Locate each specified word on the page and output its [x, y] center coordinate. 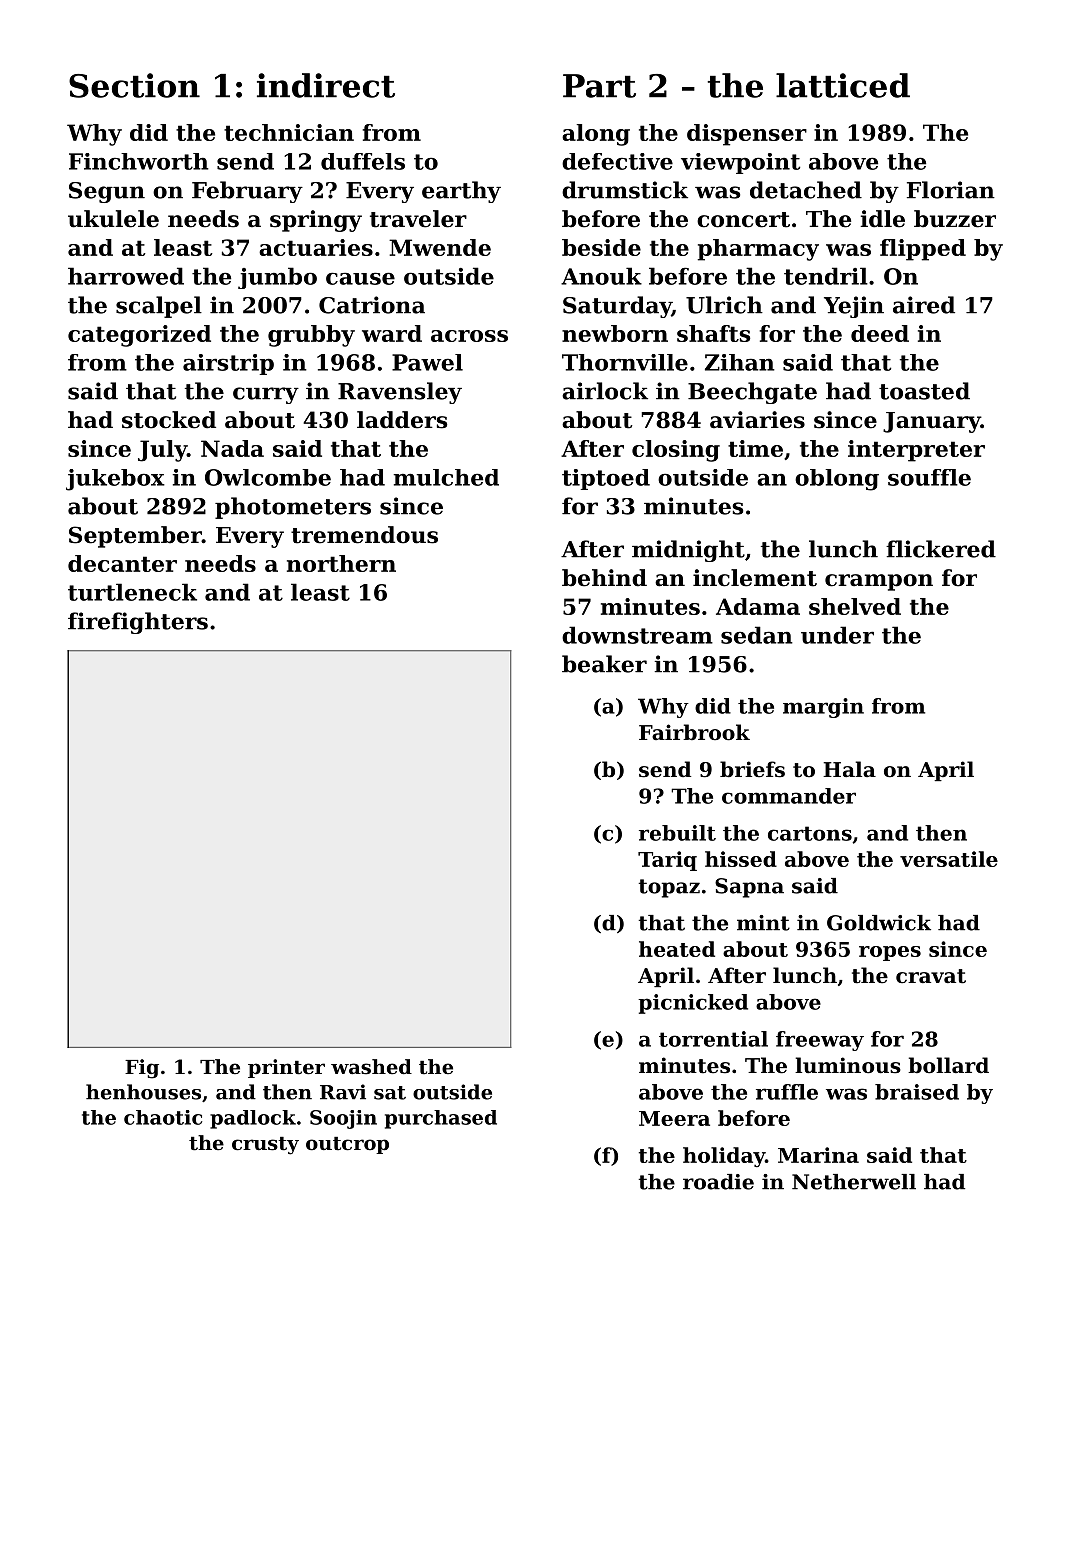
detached [806, 190]
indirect [326, 85]
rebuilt [677, 833]
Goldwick [879, 923]
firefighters [138, 623]
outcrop [347, 1145]
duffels [363, 161]
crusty [265, 1146]
